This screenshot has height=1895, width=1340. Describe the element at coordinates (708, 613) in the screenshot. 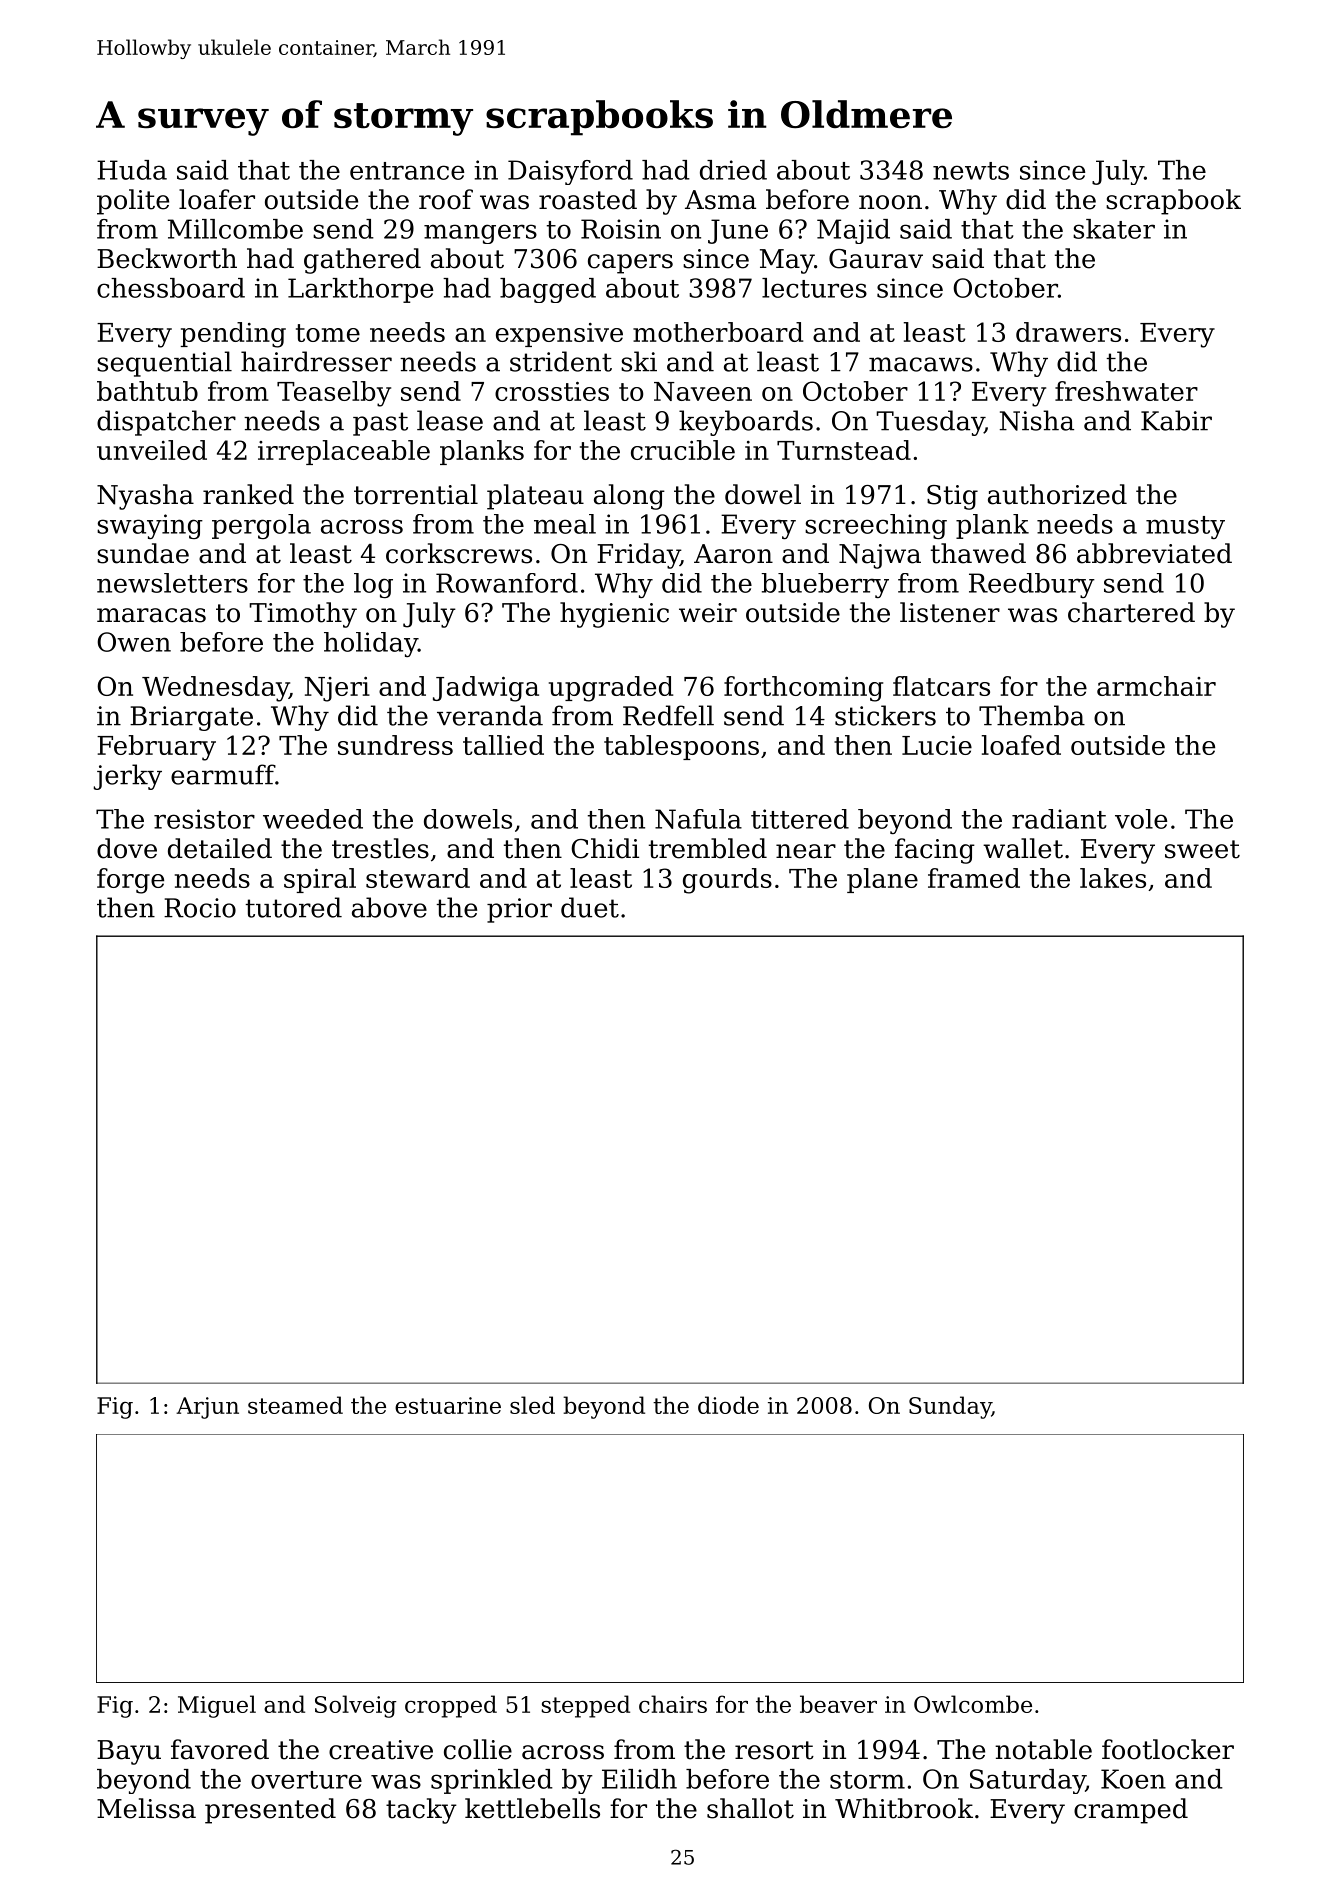

I see `weir` at that location.
